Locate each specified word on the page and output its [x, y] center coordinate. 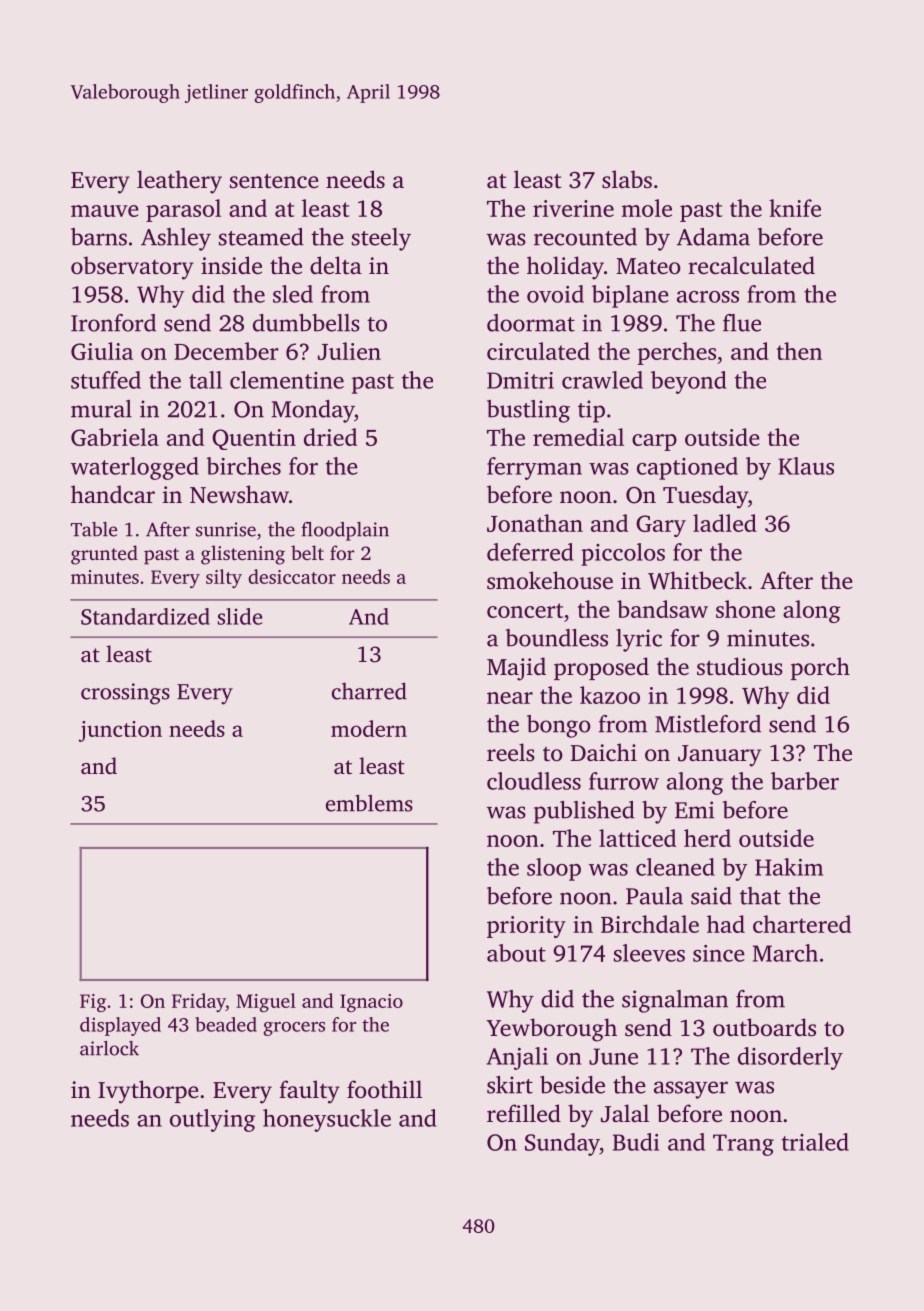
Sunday [562, 1144]
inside [231, 265]
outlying [212, 1120]
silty [224, 578]
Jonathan [535, 523]
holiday [565, 268]
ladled [725, 523]
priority [526, 927]
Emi [695, 810]
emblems [369, 803]
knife [795, 208]
